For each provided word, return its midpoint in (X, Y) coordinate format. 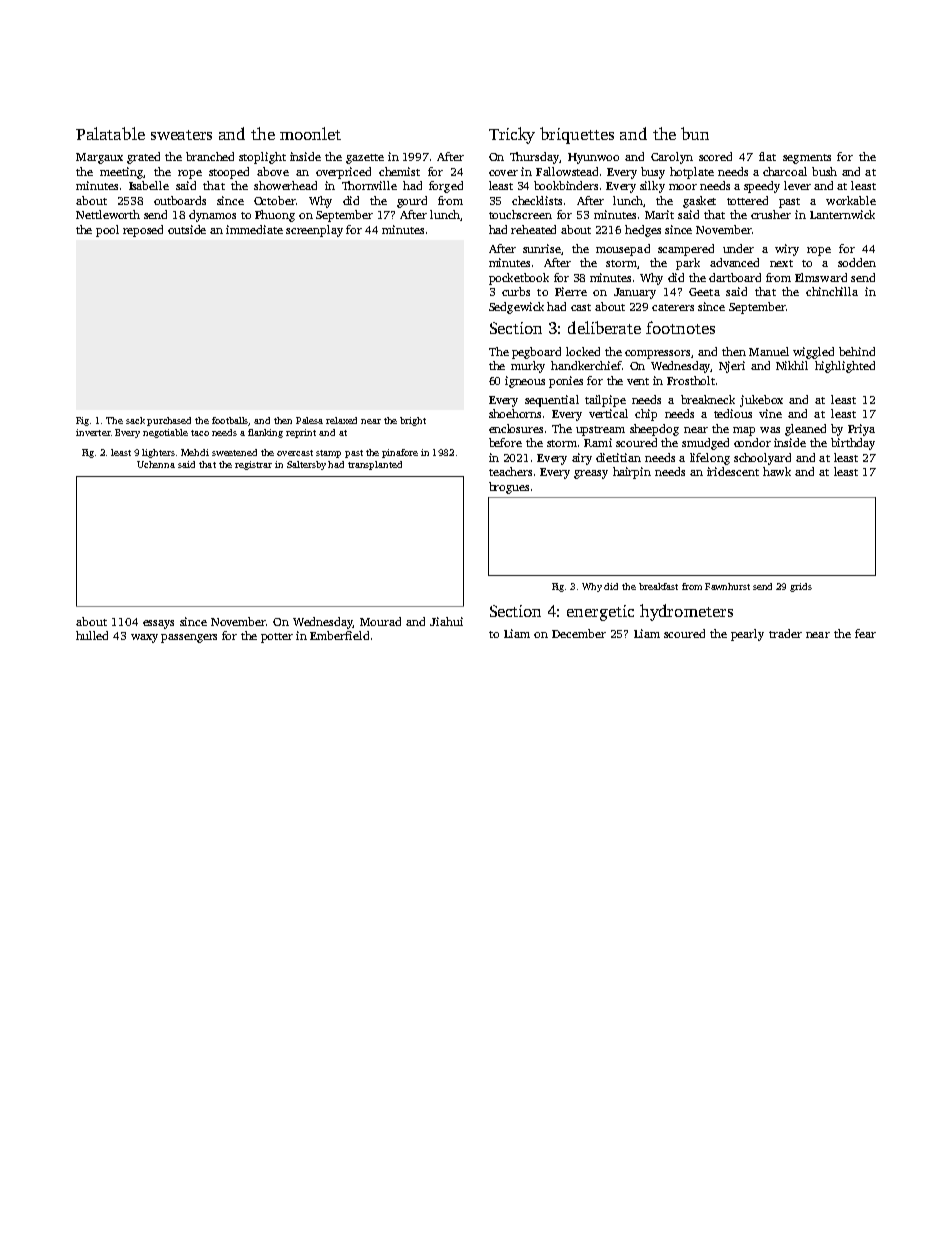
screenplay (314, 231)
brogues (509, 488)
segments (807, 159)
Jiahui (446, 621)
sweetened (234, 452)
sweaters (181, 135)
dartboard (735, 277)
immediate (254, 229)
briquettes (577, 135)
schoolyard (762, 459)
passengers (189, 638)
